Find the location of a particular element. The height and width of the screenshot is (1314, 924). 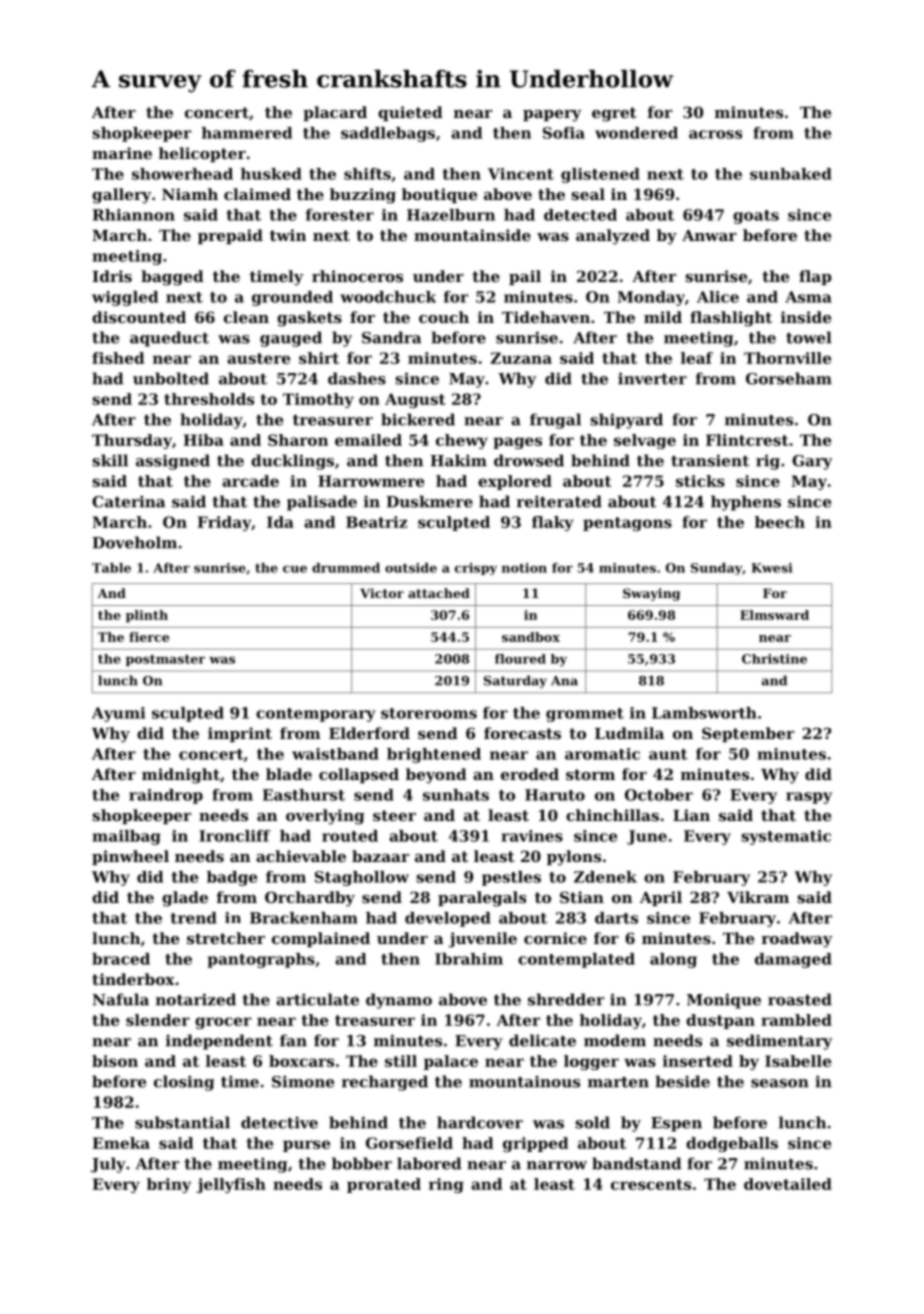

transient is located at coordinates (710, 460).
